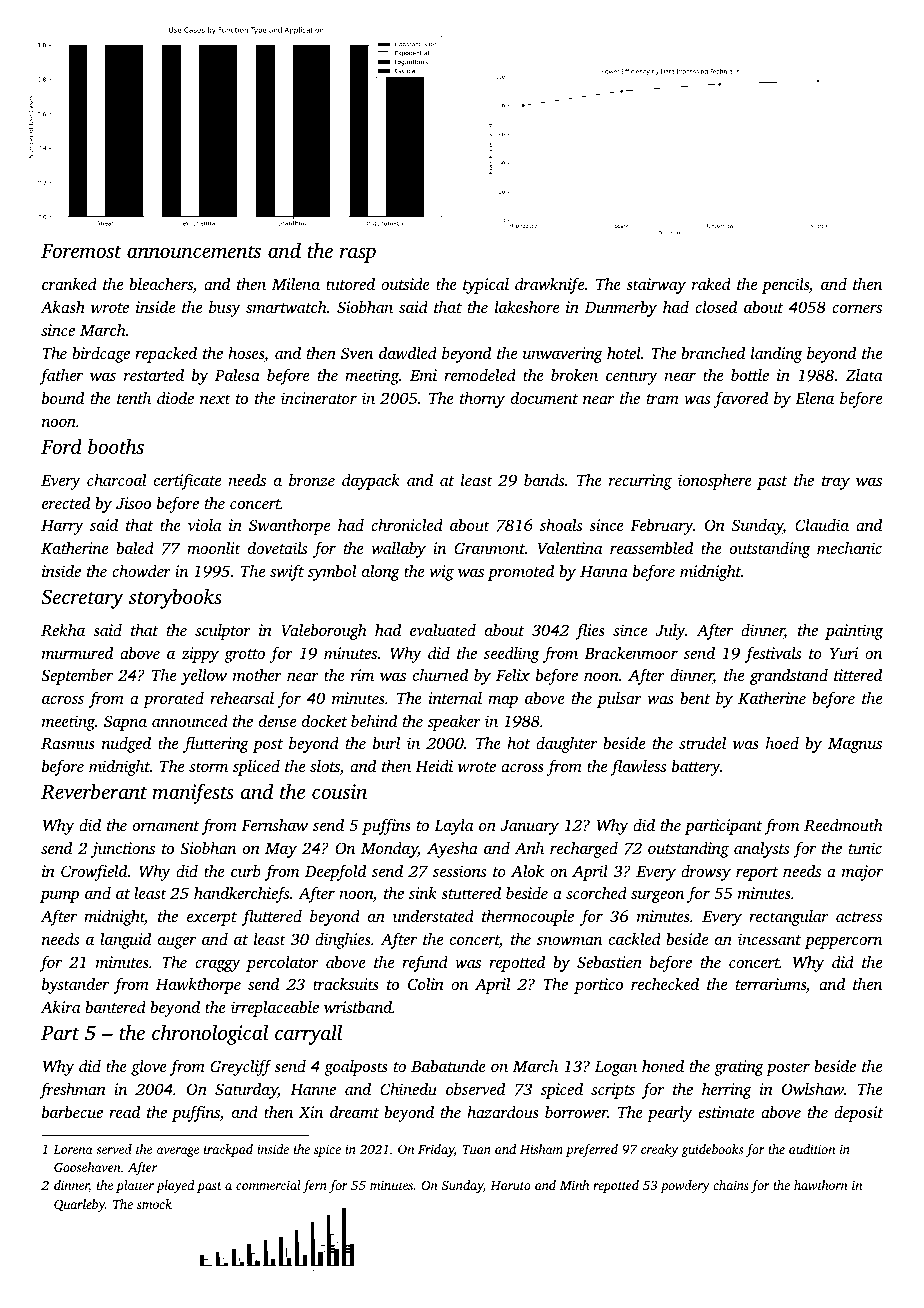 The image size is (924, 1308). Describe the element at coordinates (286, 306) in the screenshot. I see `smartwatch` at that location.
